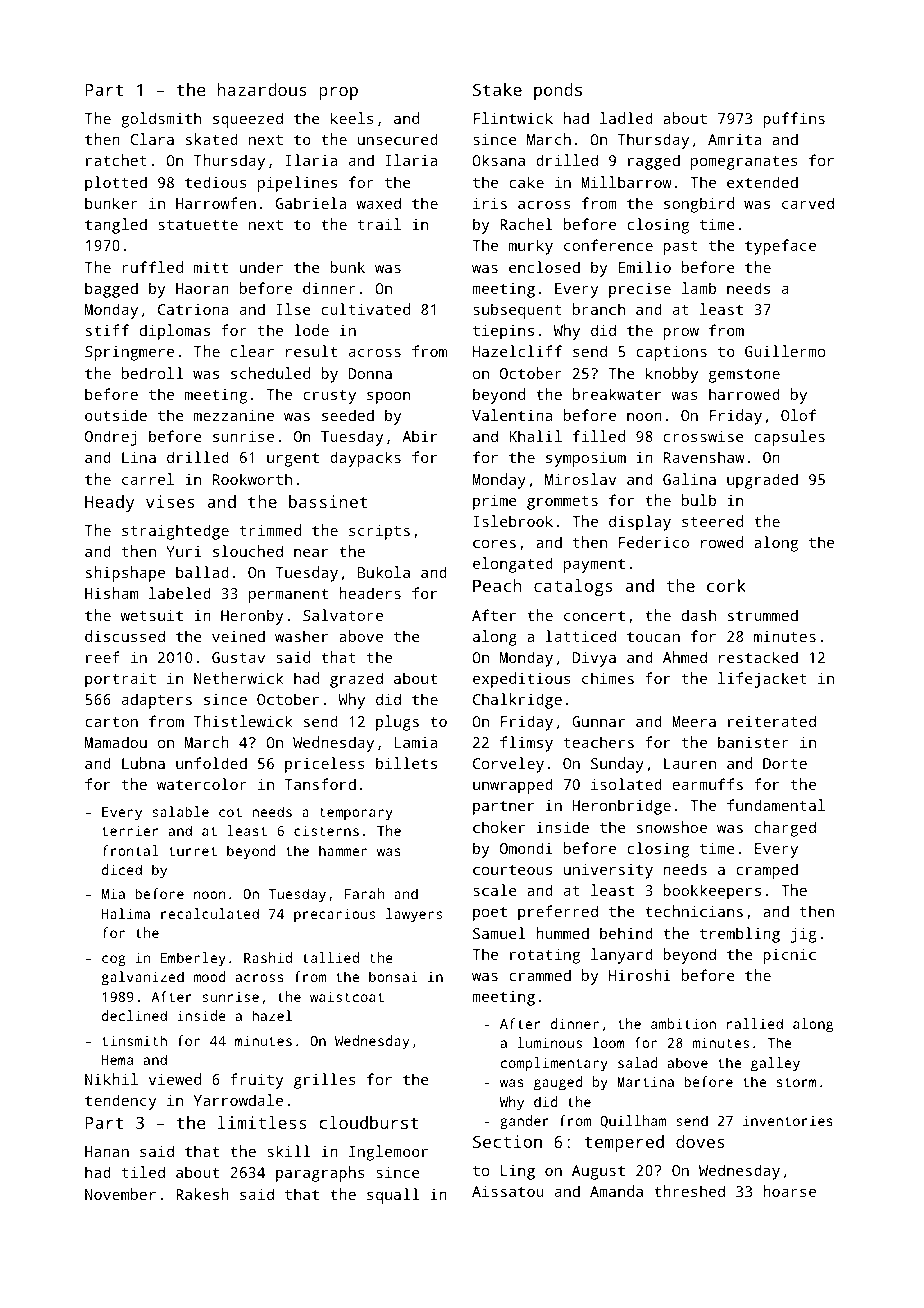  I want to click on trail, so click(379, 224).
